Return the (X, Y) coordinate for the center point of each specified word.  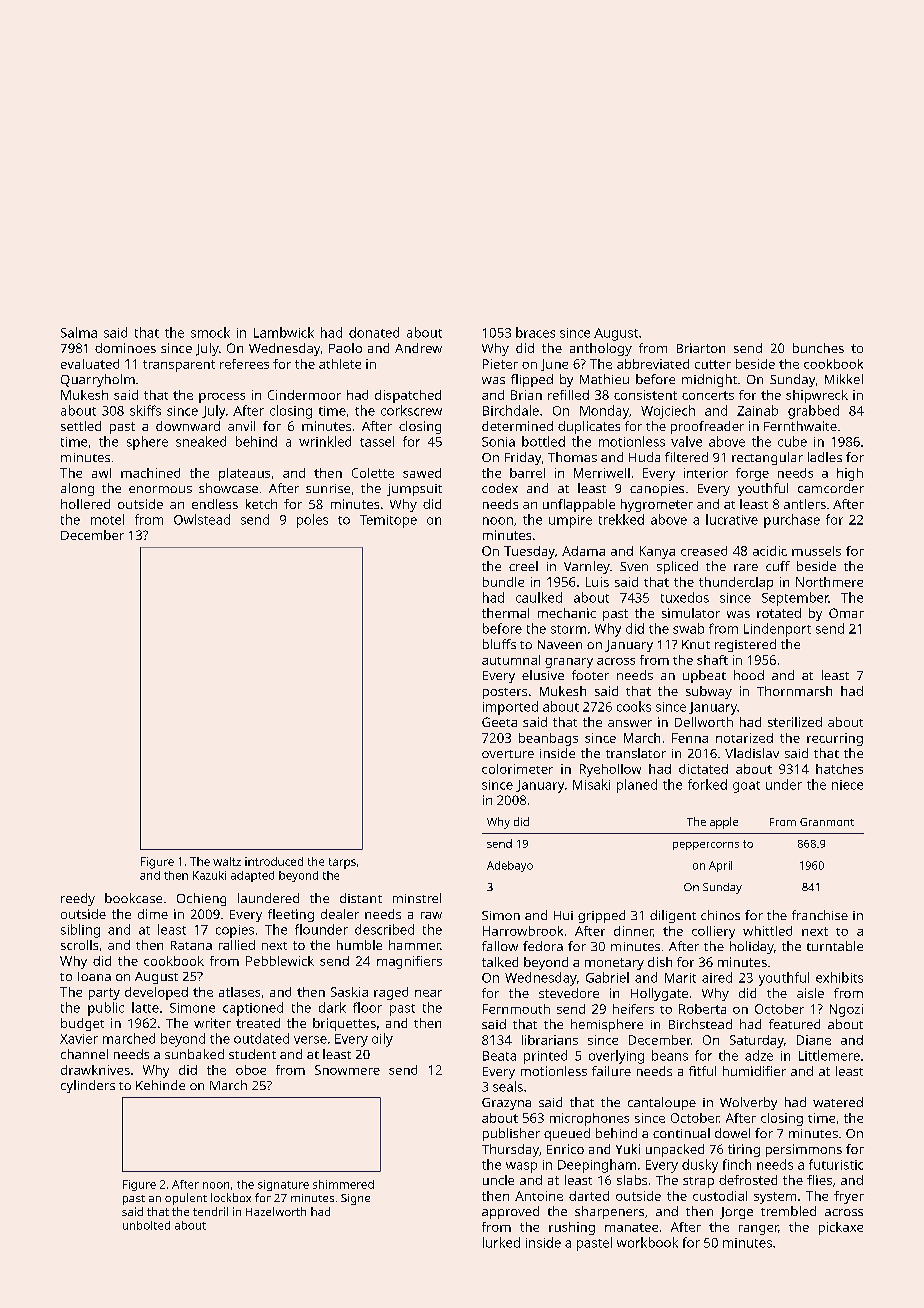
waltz (227, 861)
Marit (680, 978)
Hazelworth (276, 1211)
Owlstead (202, 519)
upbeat (704, 676)
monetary (614, 964)
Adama (583, 551)
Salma (79, 332)
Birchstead (700, 1024)
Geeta (499, 722)
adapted (252, 876)
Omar (846, 613)
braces (535, 332)
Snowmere (347, 1070)
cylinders (88, 1086)
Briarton (701, 348)
